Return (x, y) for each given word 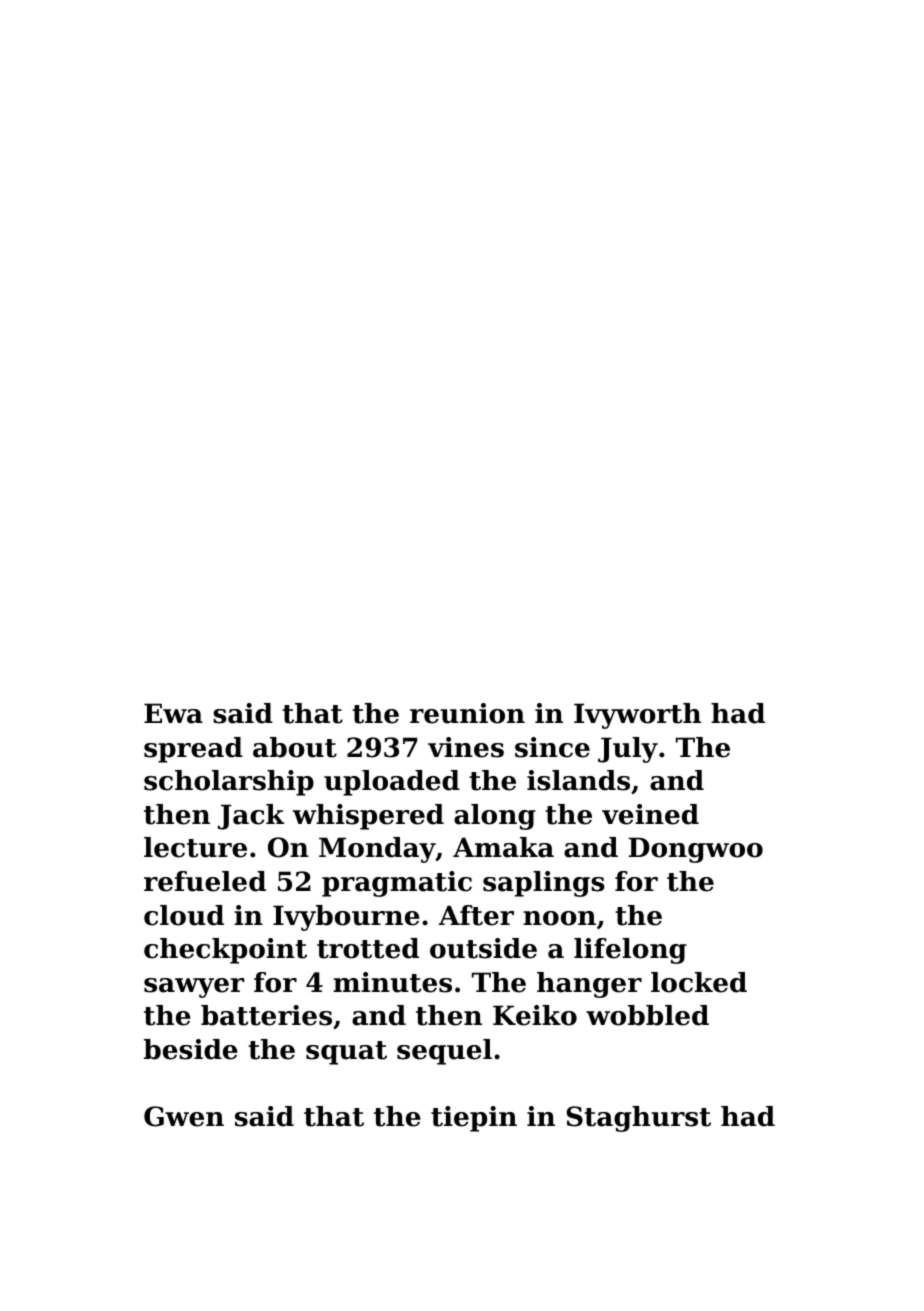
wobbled (647, 1015)
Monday (377, 850)
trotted (368, 948)
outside (483, 948)
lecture (195, 847)
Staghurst (639, 1119)
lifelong (630, 951)
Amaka (503, 847)
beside (191, 1049)
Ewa (173, 713)
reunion (467, 713)
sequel (444, 1052)
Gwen (184, 1116)
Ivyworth (637, 716)
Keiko (535, 1015)
